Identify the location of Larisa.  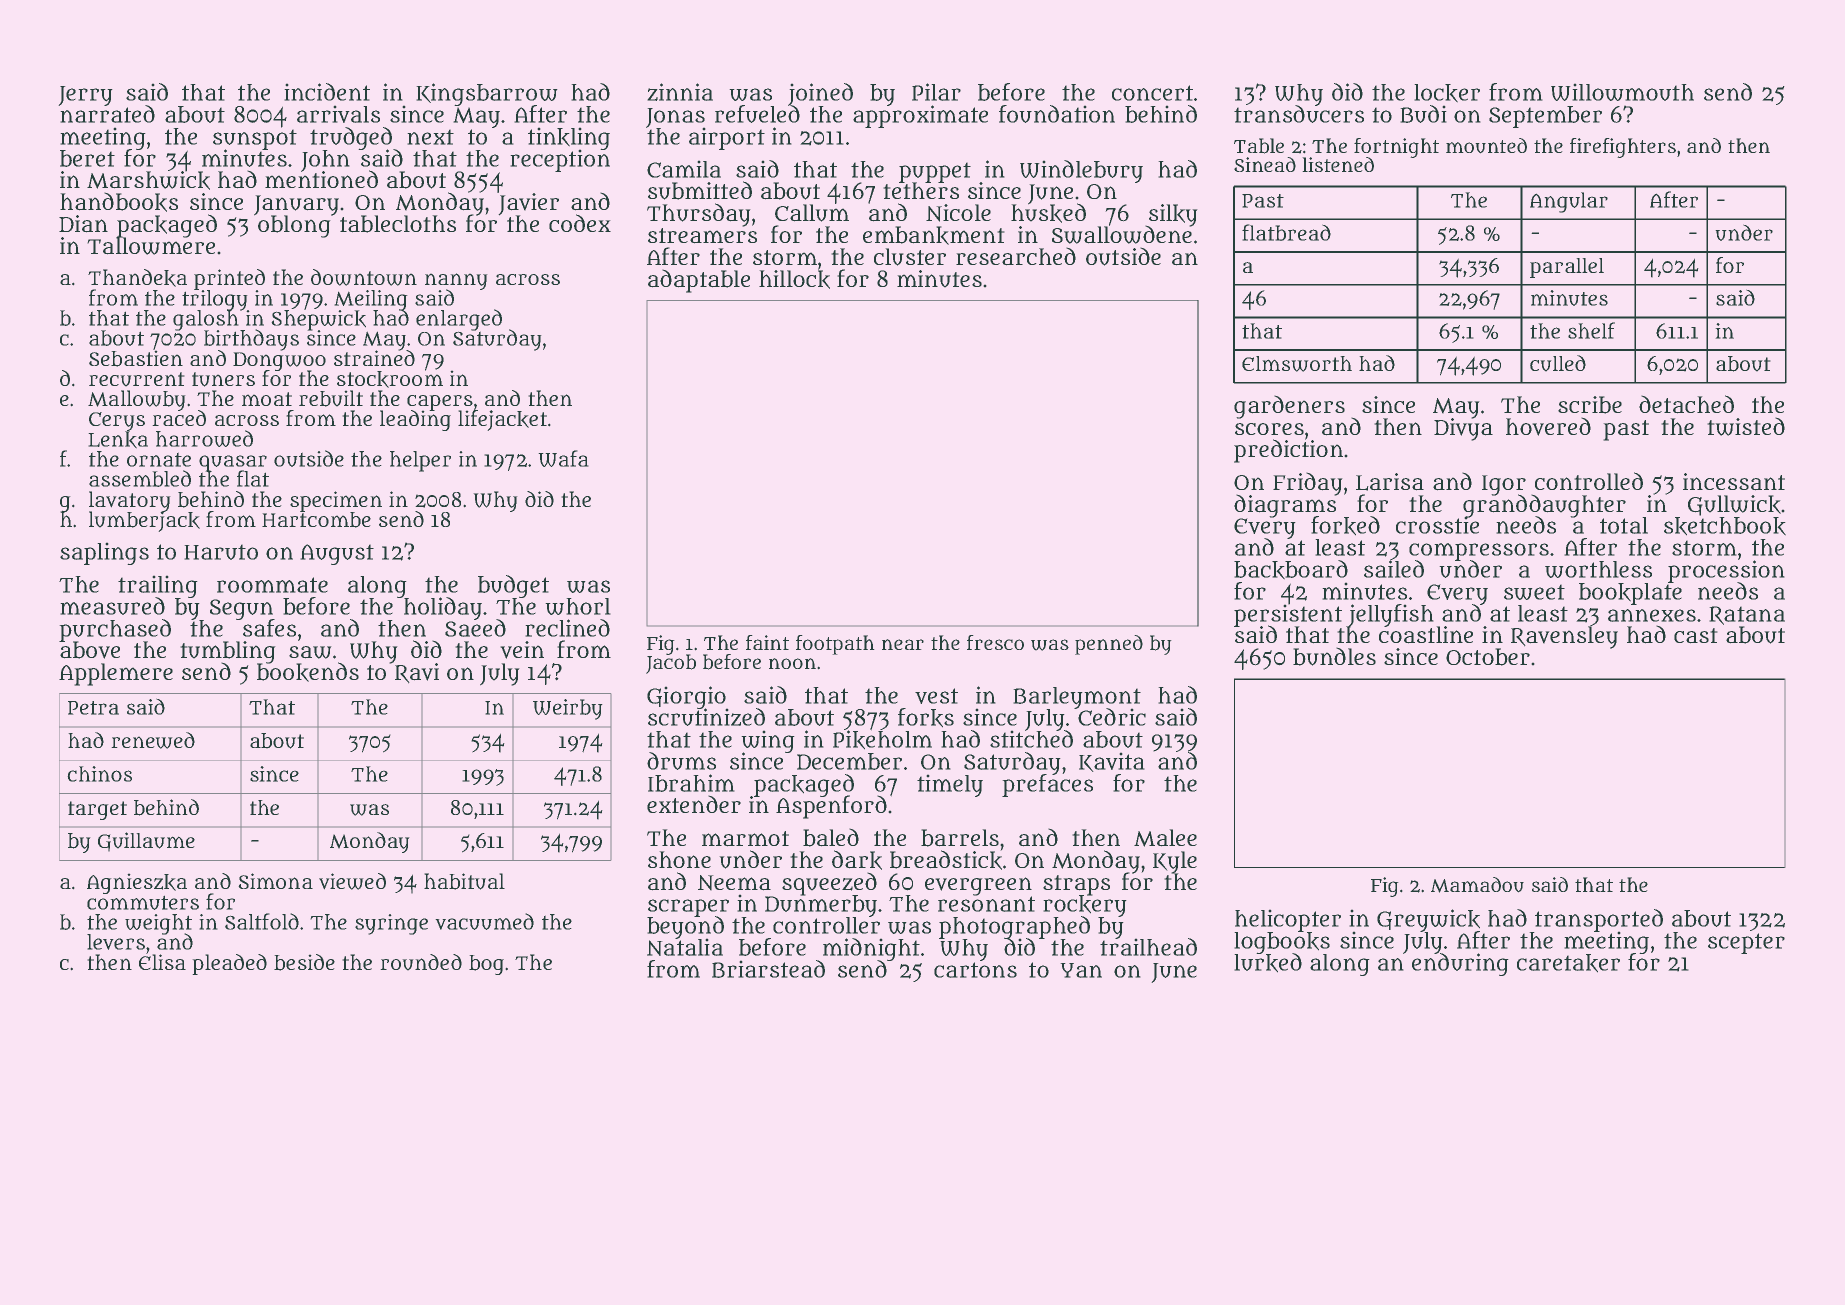
(1390, 482).
